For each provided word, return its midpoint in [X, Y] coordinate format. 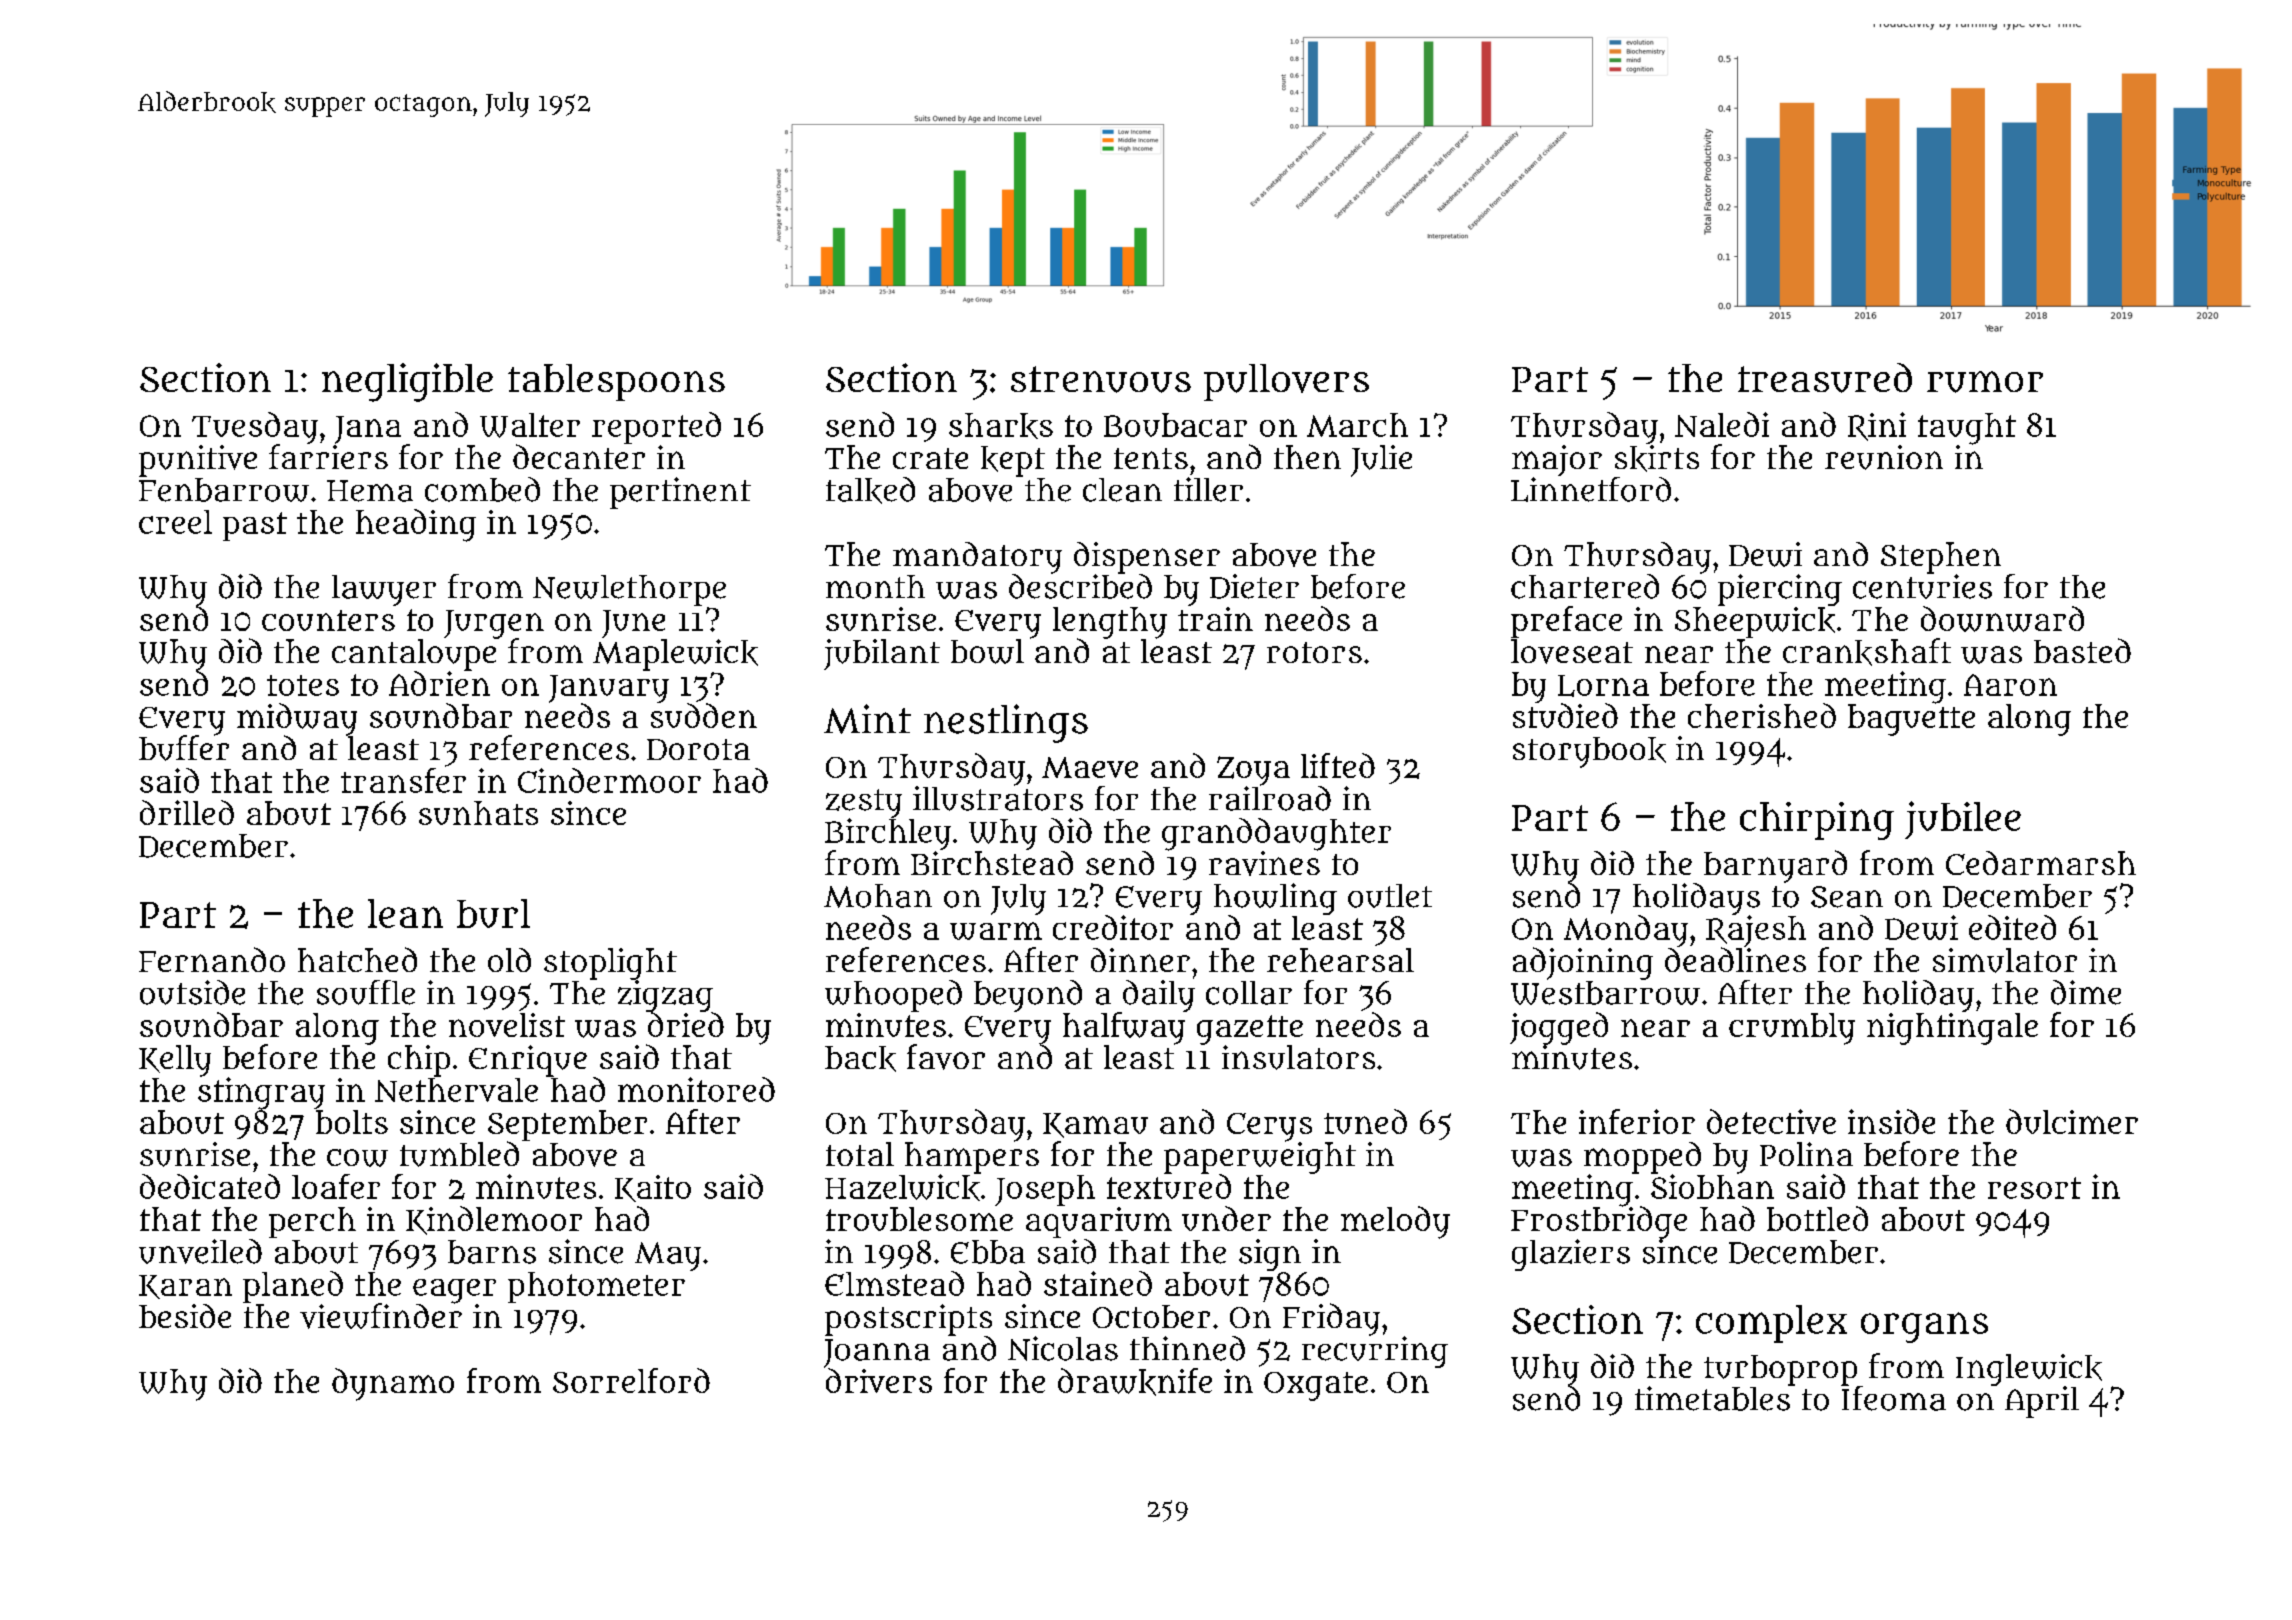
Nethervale [456, 1090]
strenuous [1101, 379]
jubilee [1963, 820]
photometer [596, 1287]
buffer [184, 748]
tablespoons [616, 382]
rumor [1985, 382]
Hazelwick [902, 1187]
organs [1924, 1327]
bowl [987, 651]
